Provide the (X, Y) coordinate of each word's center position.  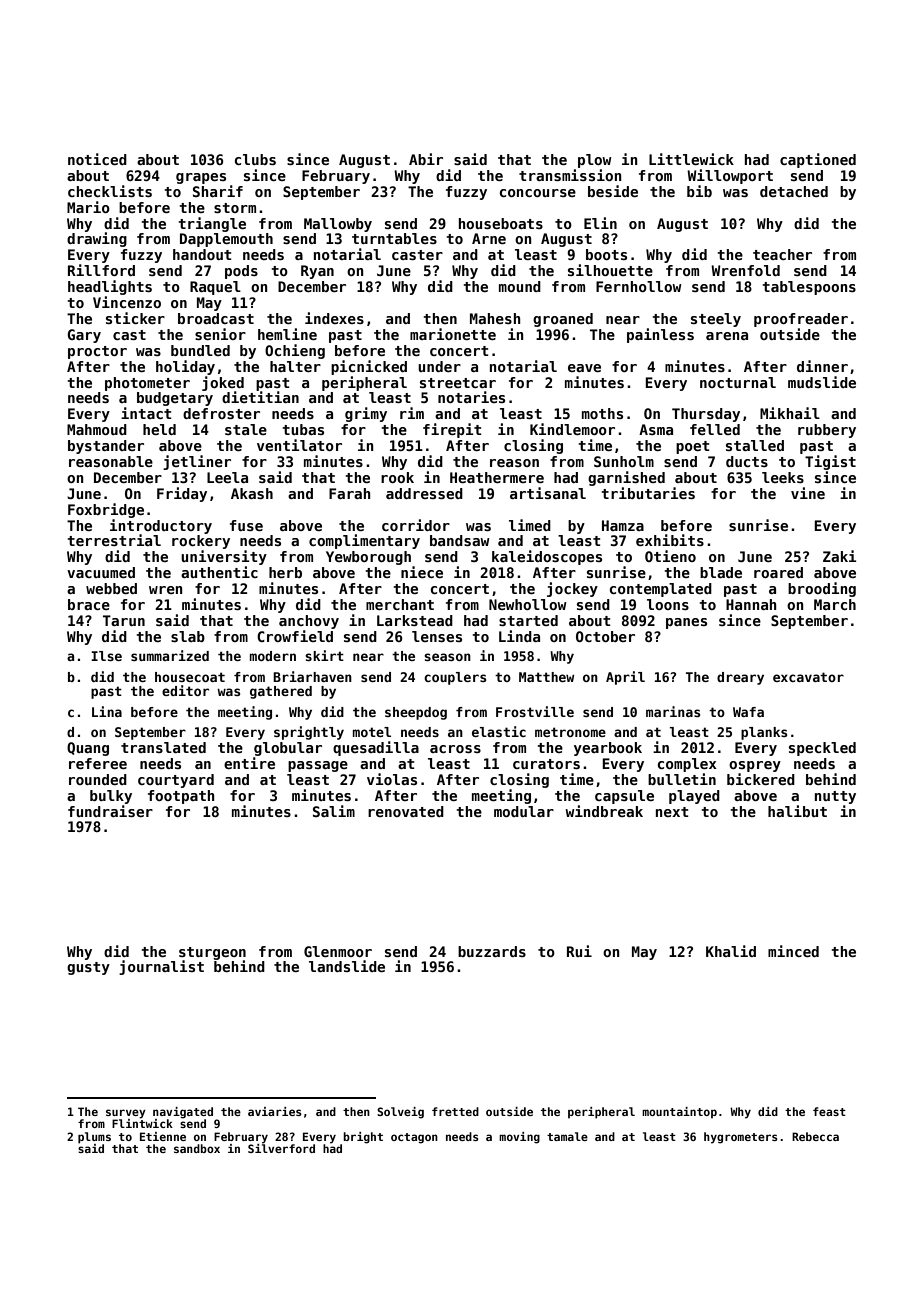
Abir (426, 159)
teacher (782, 254)
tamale (567, 1136)
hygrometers (741, 1138)
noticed (97, 159)
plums (94, 1137)
